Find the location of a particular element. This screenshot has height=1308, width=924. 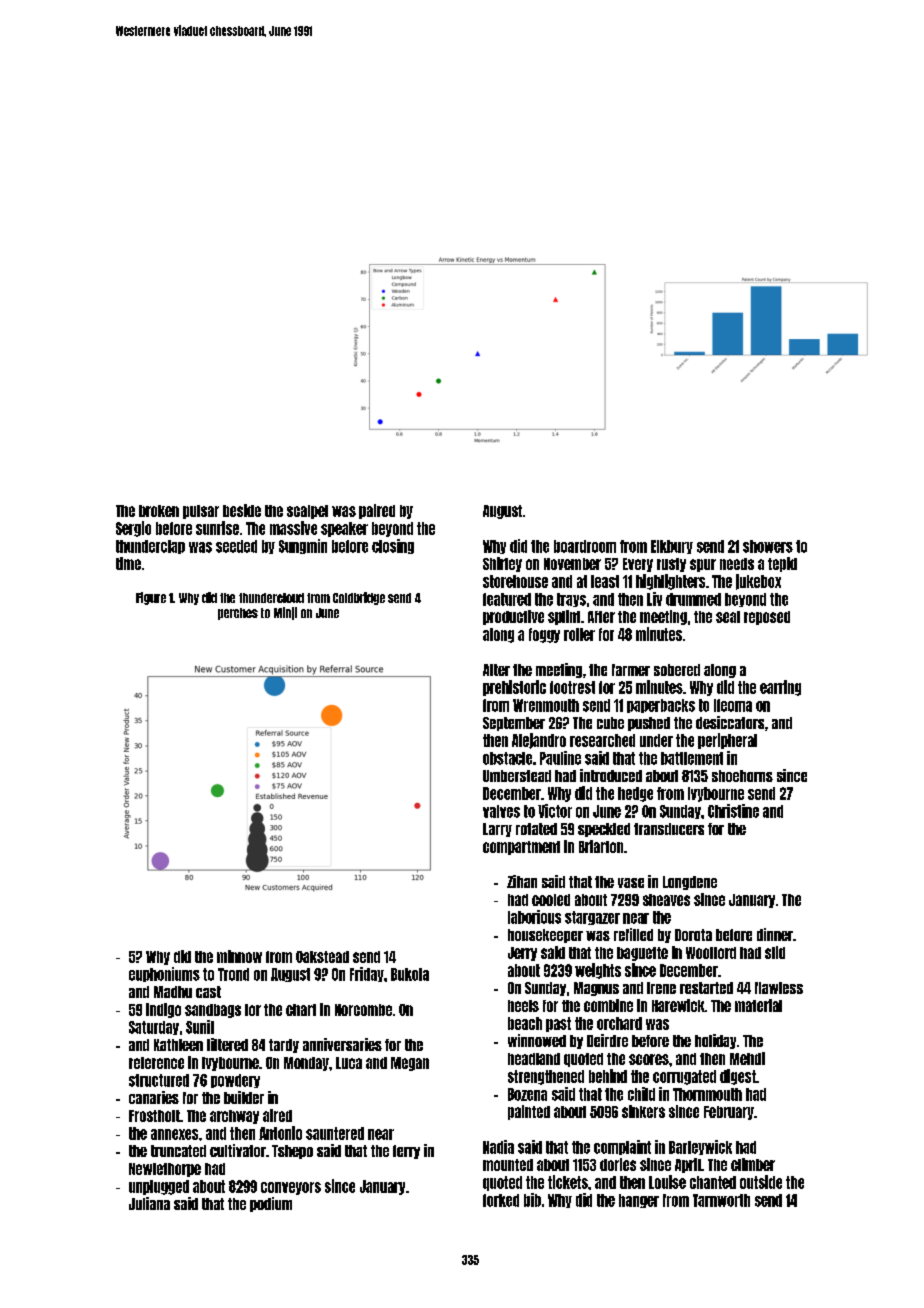

perches is located at coordinates (238, 614).
